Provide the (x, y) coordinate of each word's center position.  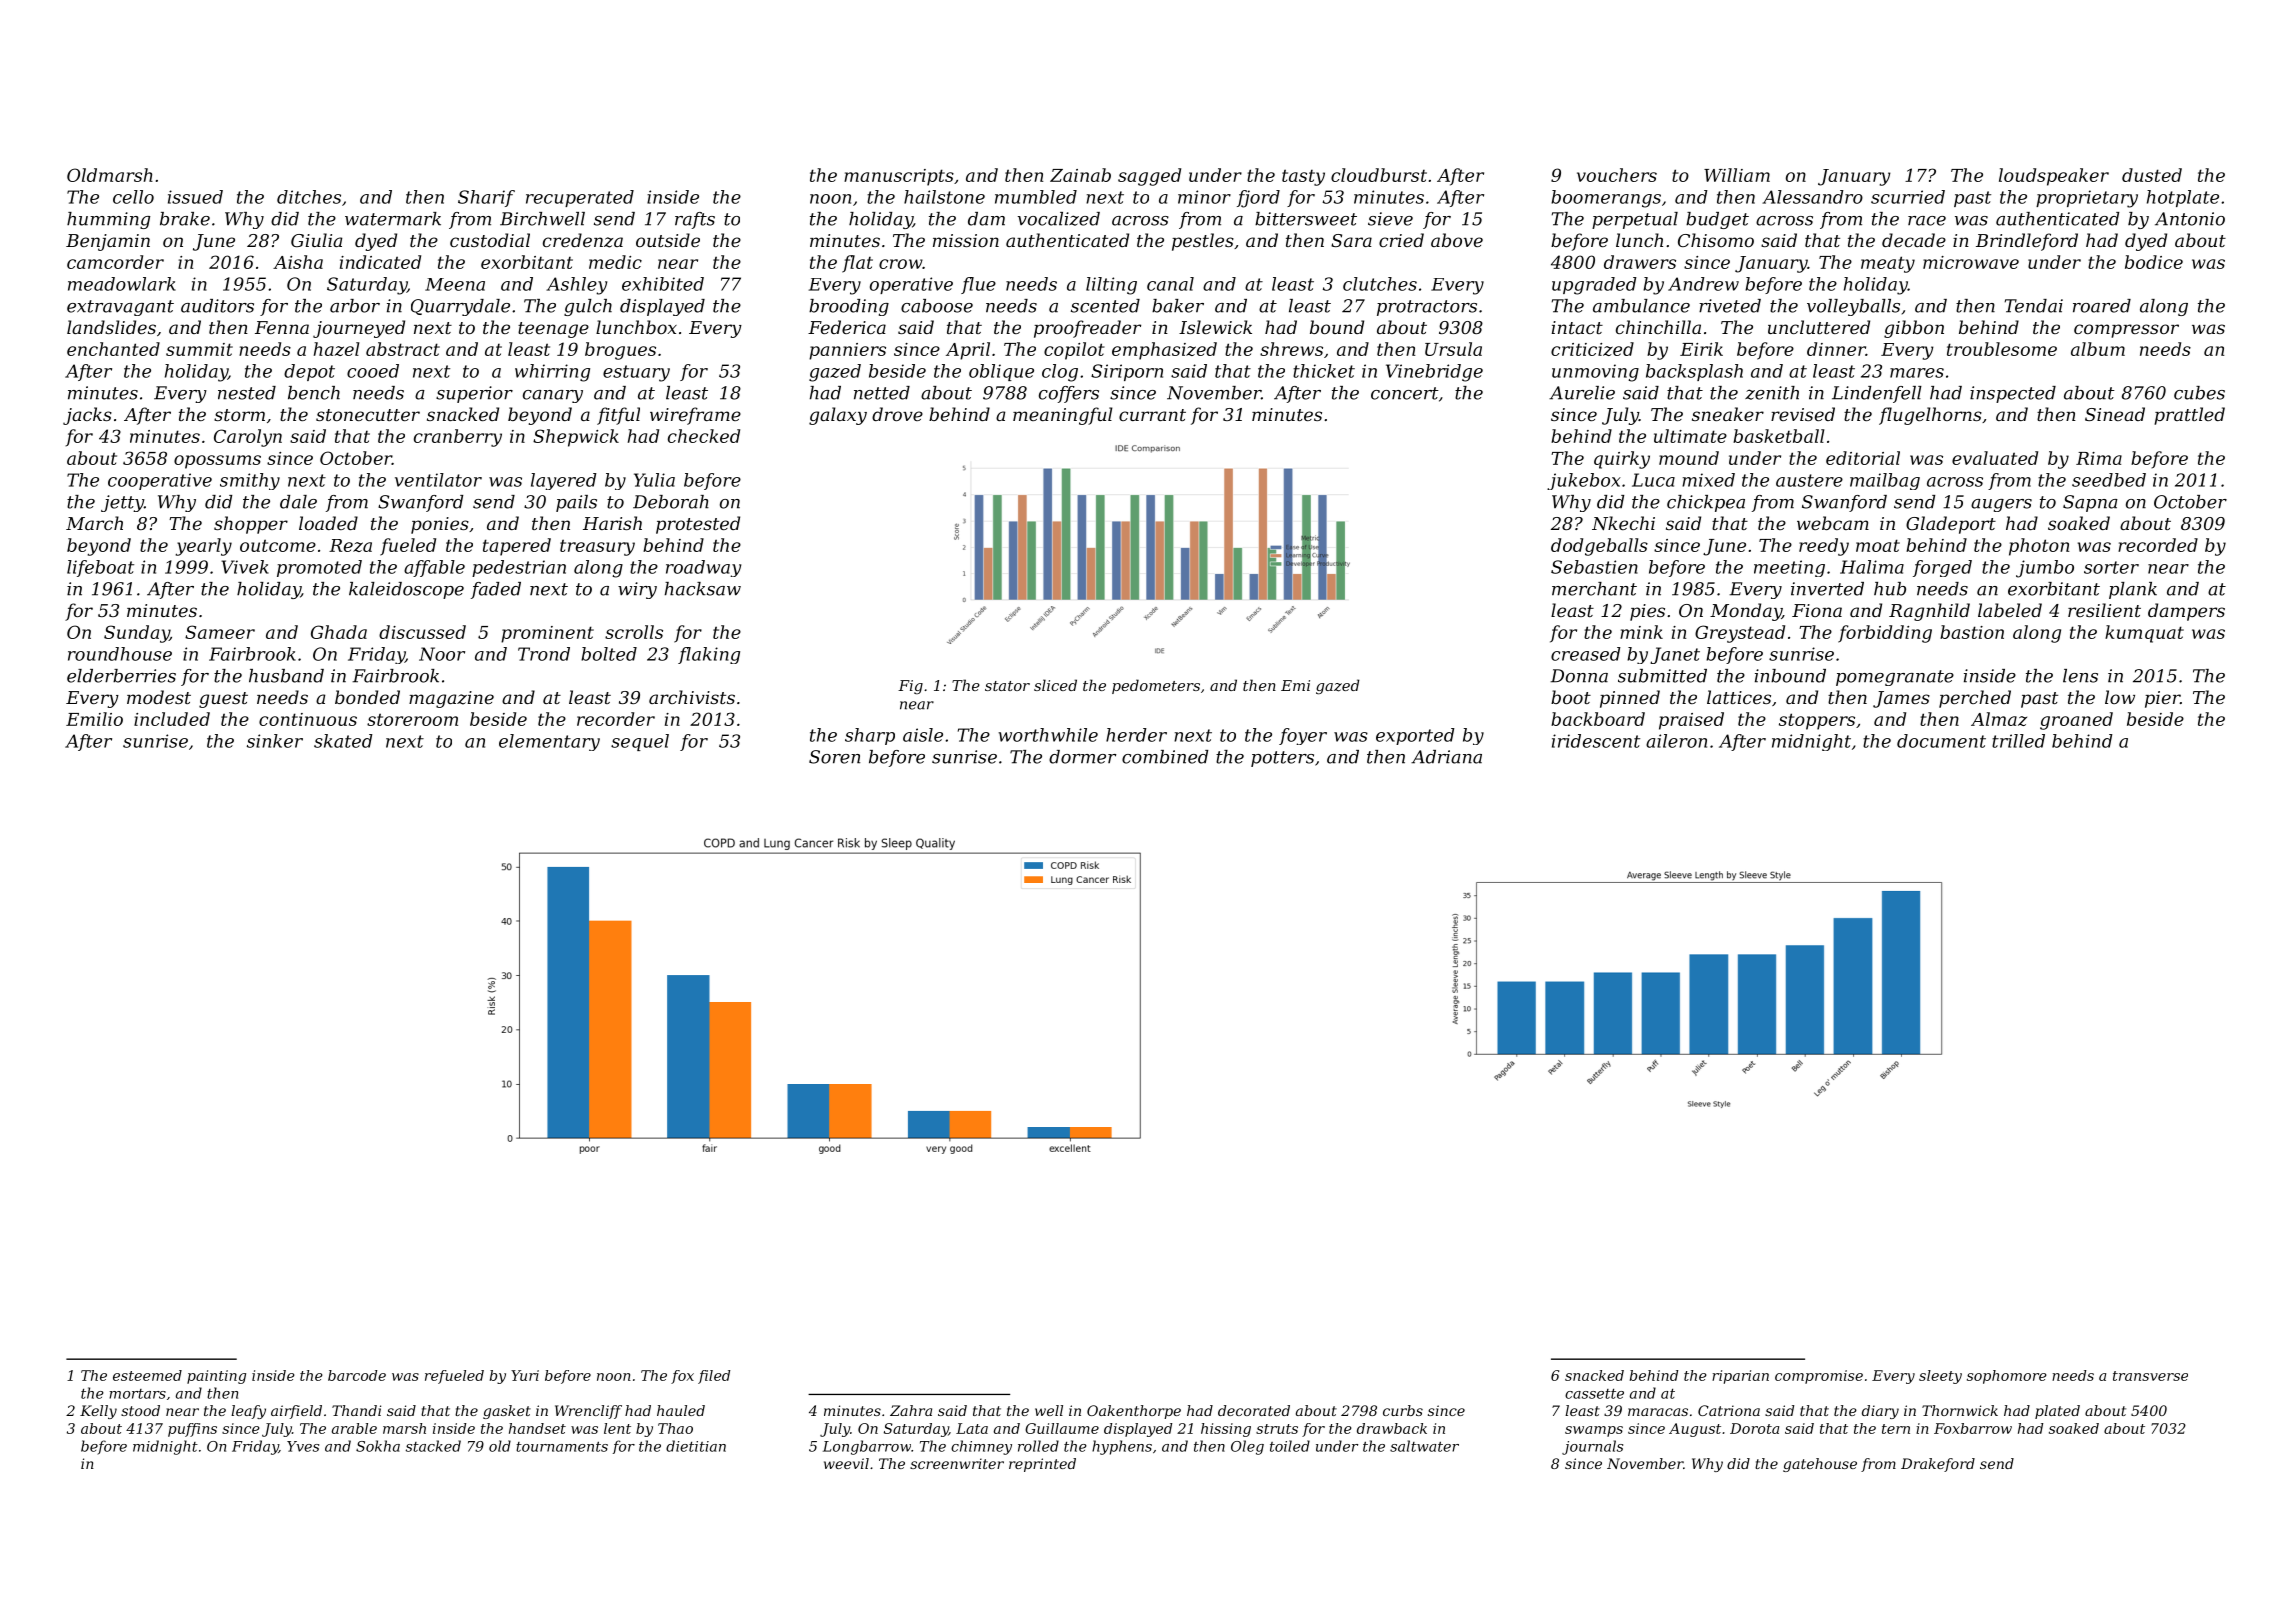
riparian (1740, 1377)
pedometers (1156, 686)
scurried (1908, 197)
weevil (846, 1463)
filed (714, 1377)
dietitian (696, 1446)
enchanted (113, 349)
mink (1641, 632)
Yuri (525, 1375)
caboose (937, 306)
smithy (250, 481)
